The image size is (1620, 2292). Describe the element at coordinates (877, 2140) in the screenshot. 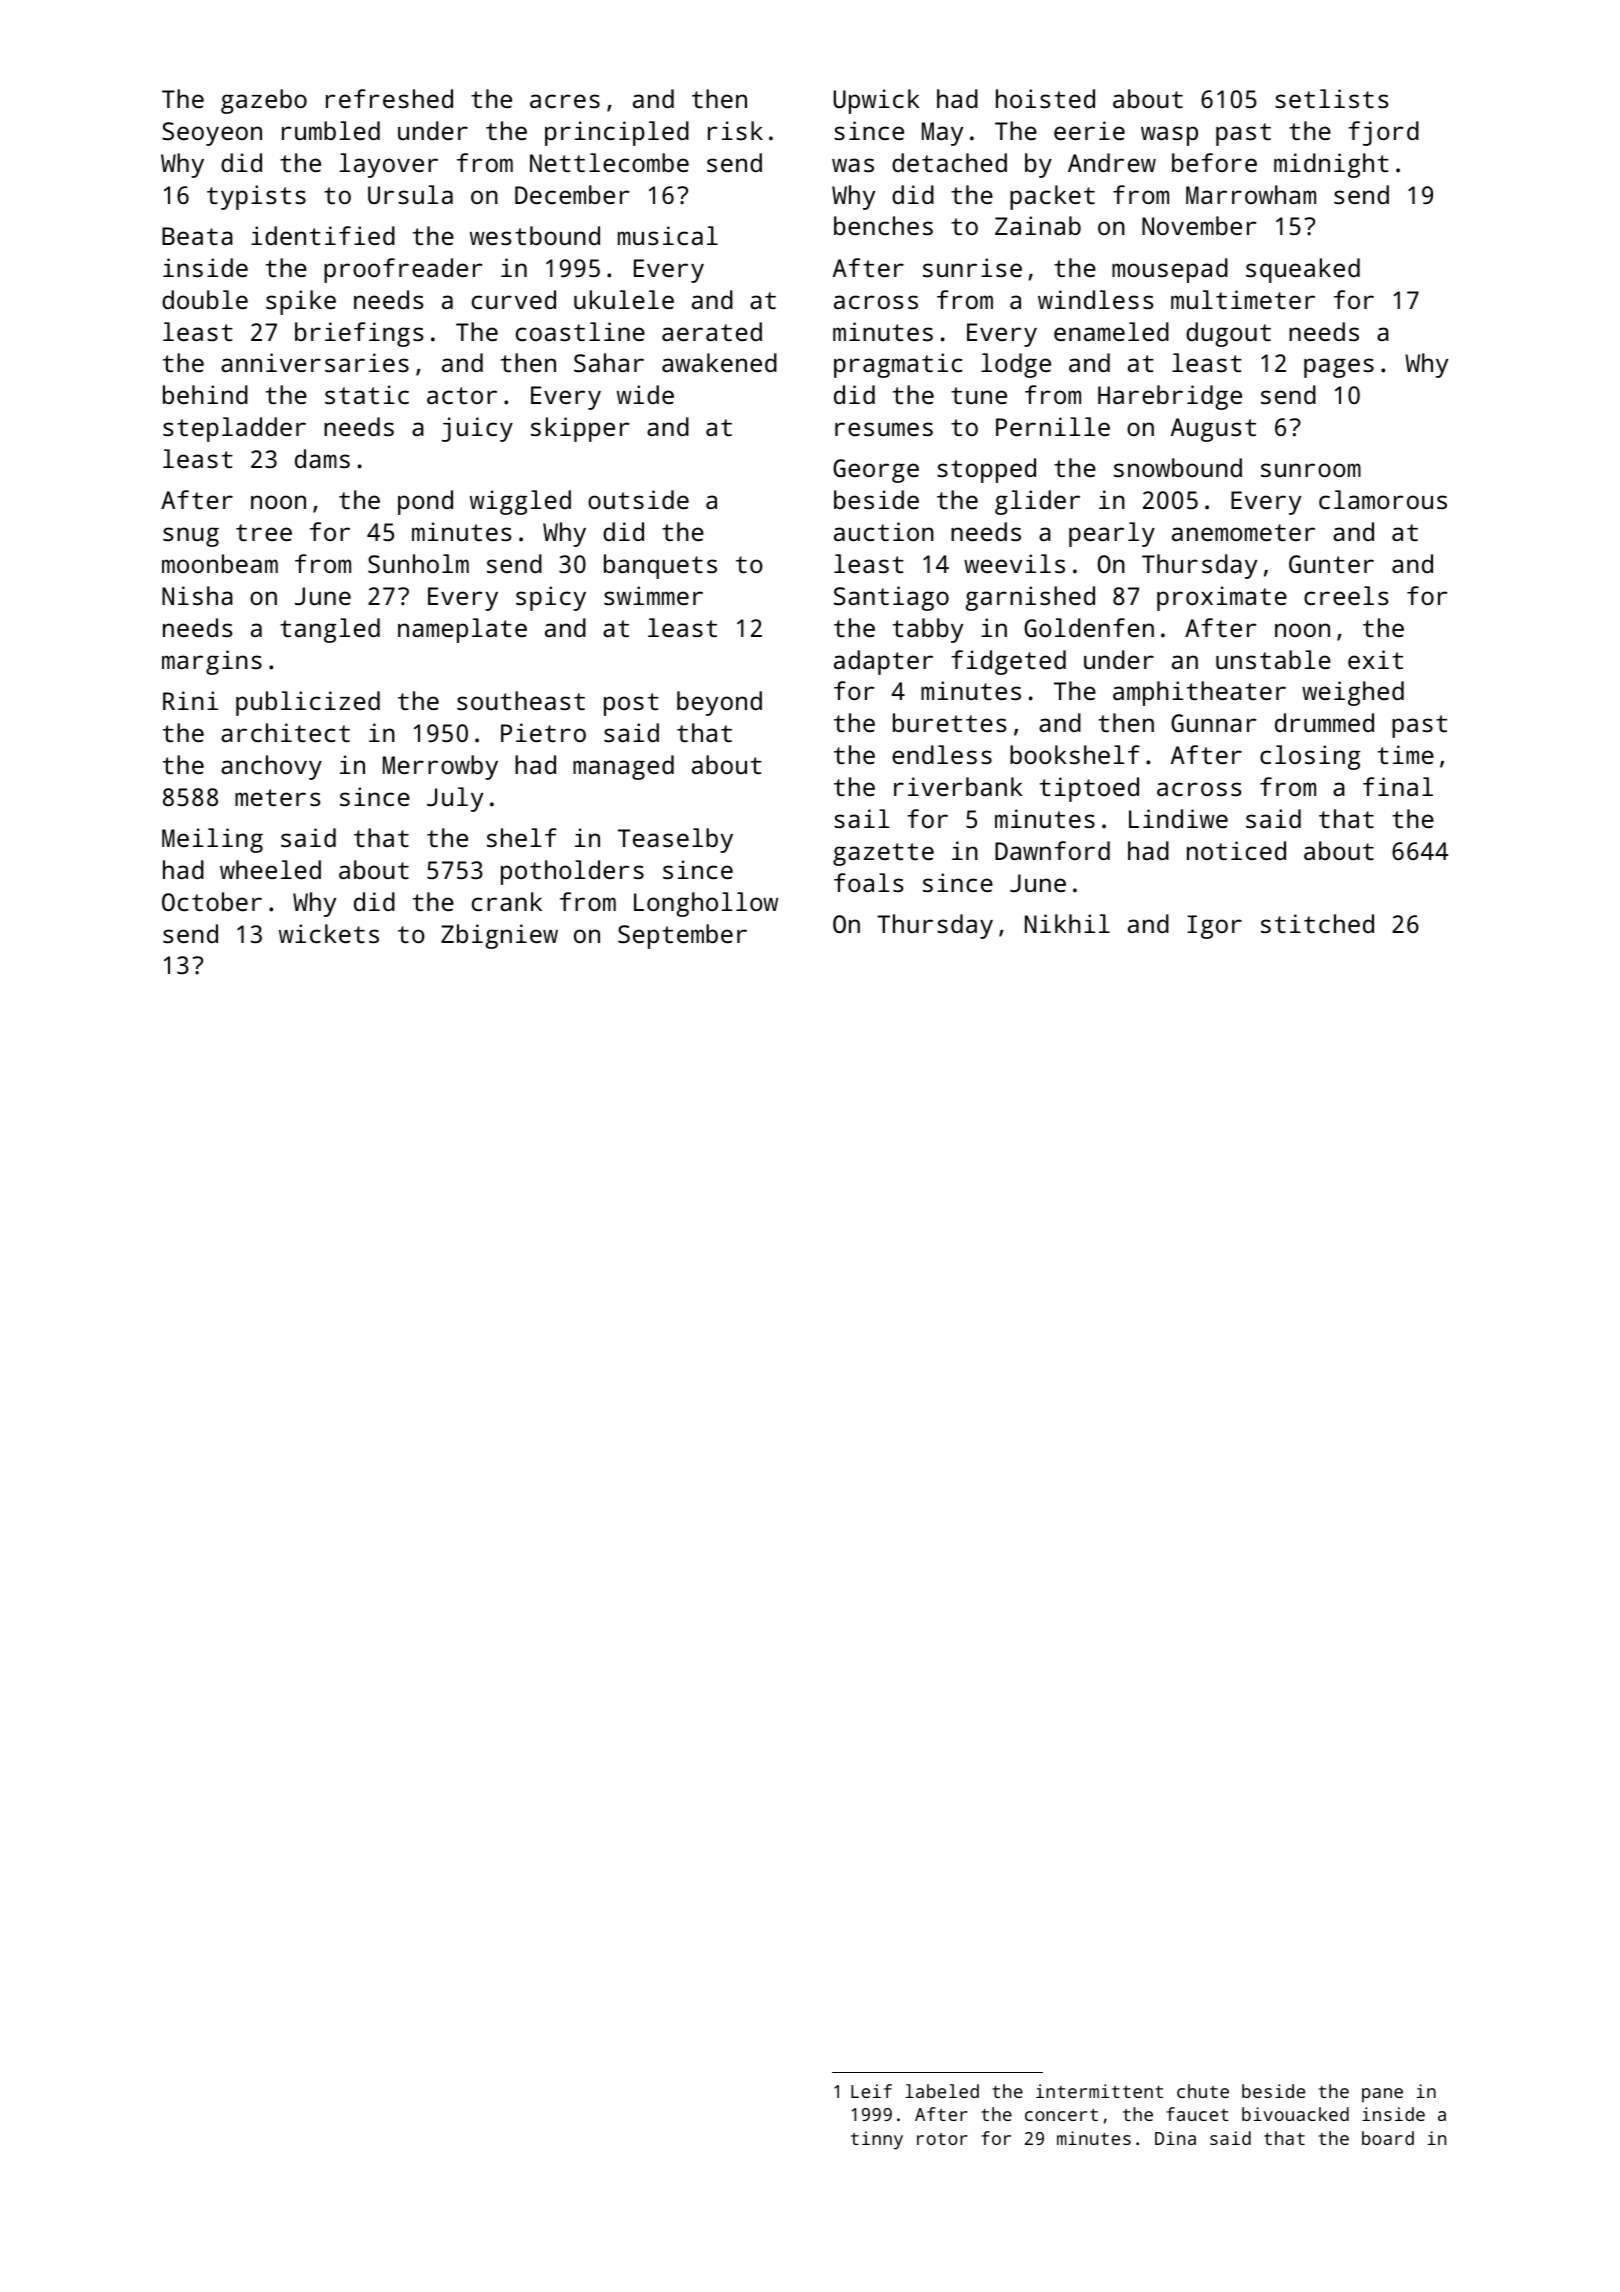

I see `tinny` at that location.
